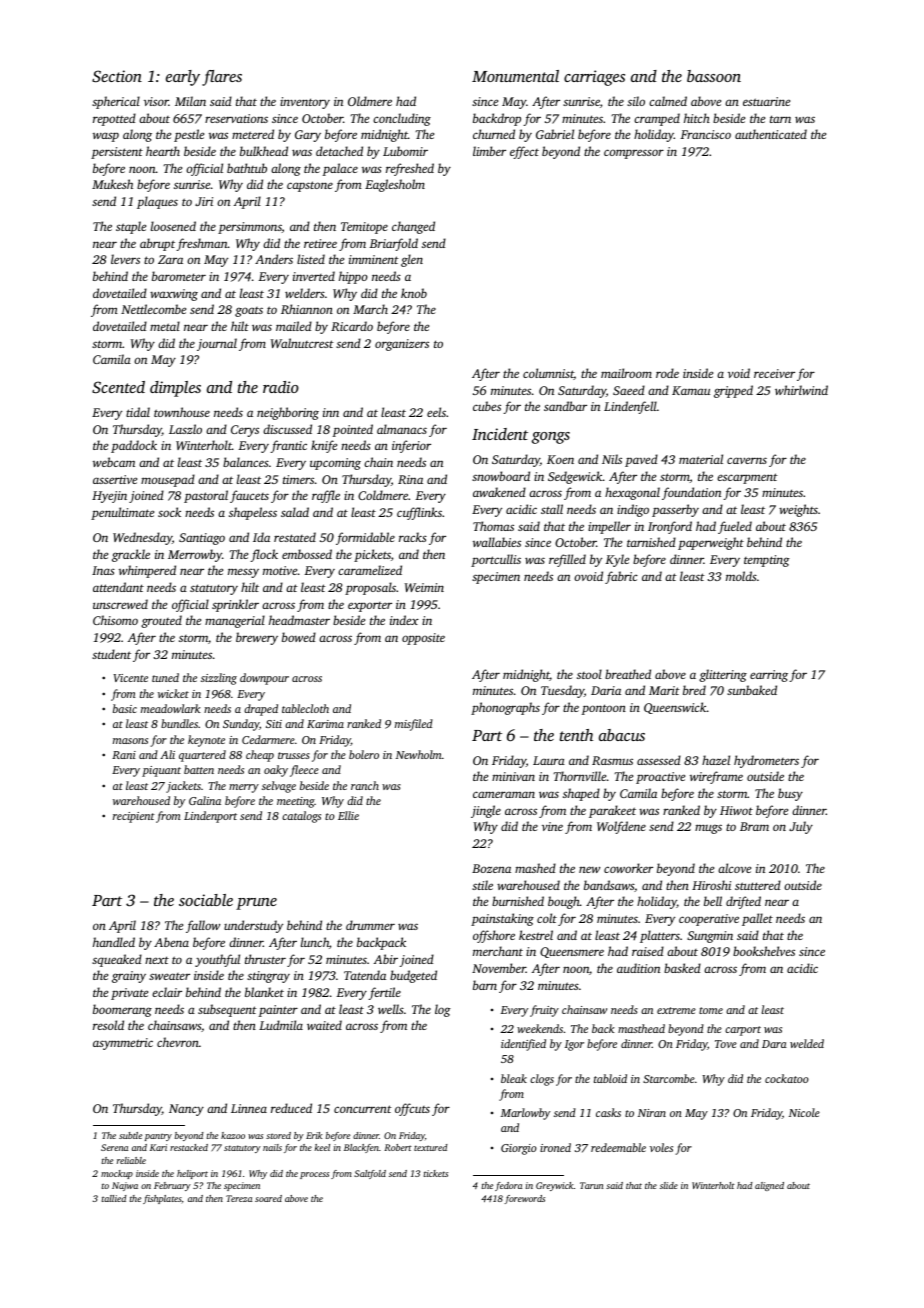  What do you see at coordinates (413, 227) in the screenshot?
I see `changed` at bounding box center [413, 227].
